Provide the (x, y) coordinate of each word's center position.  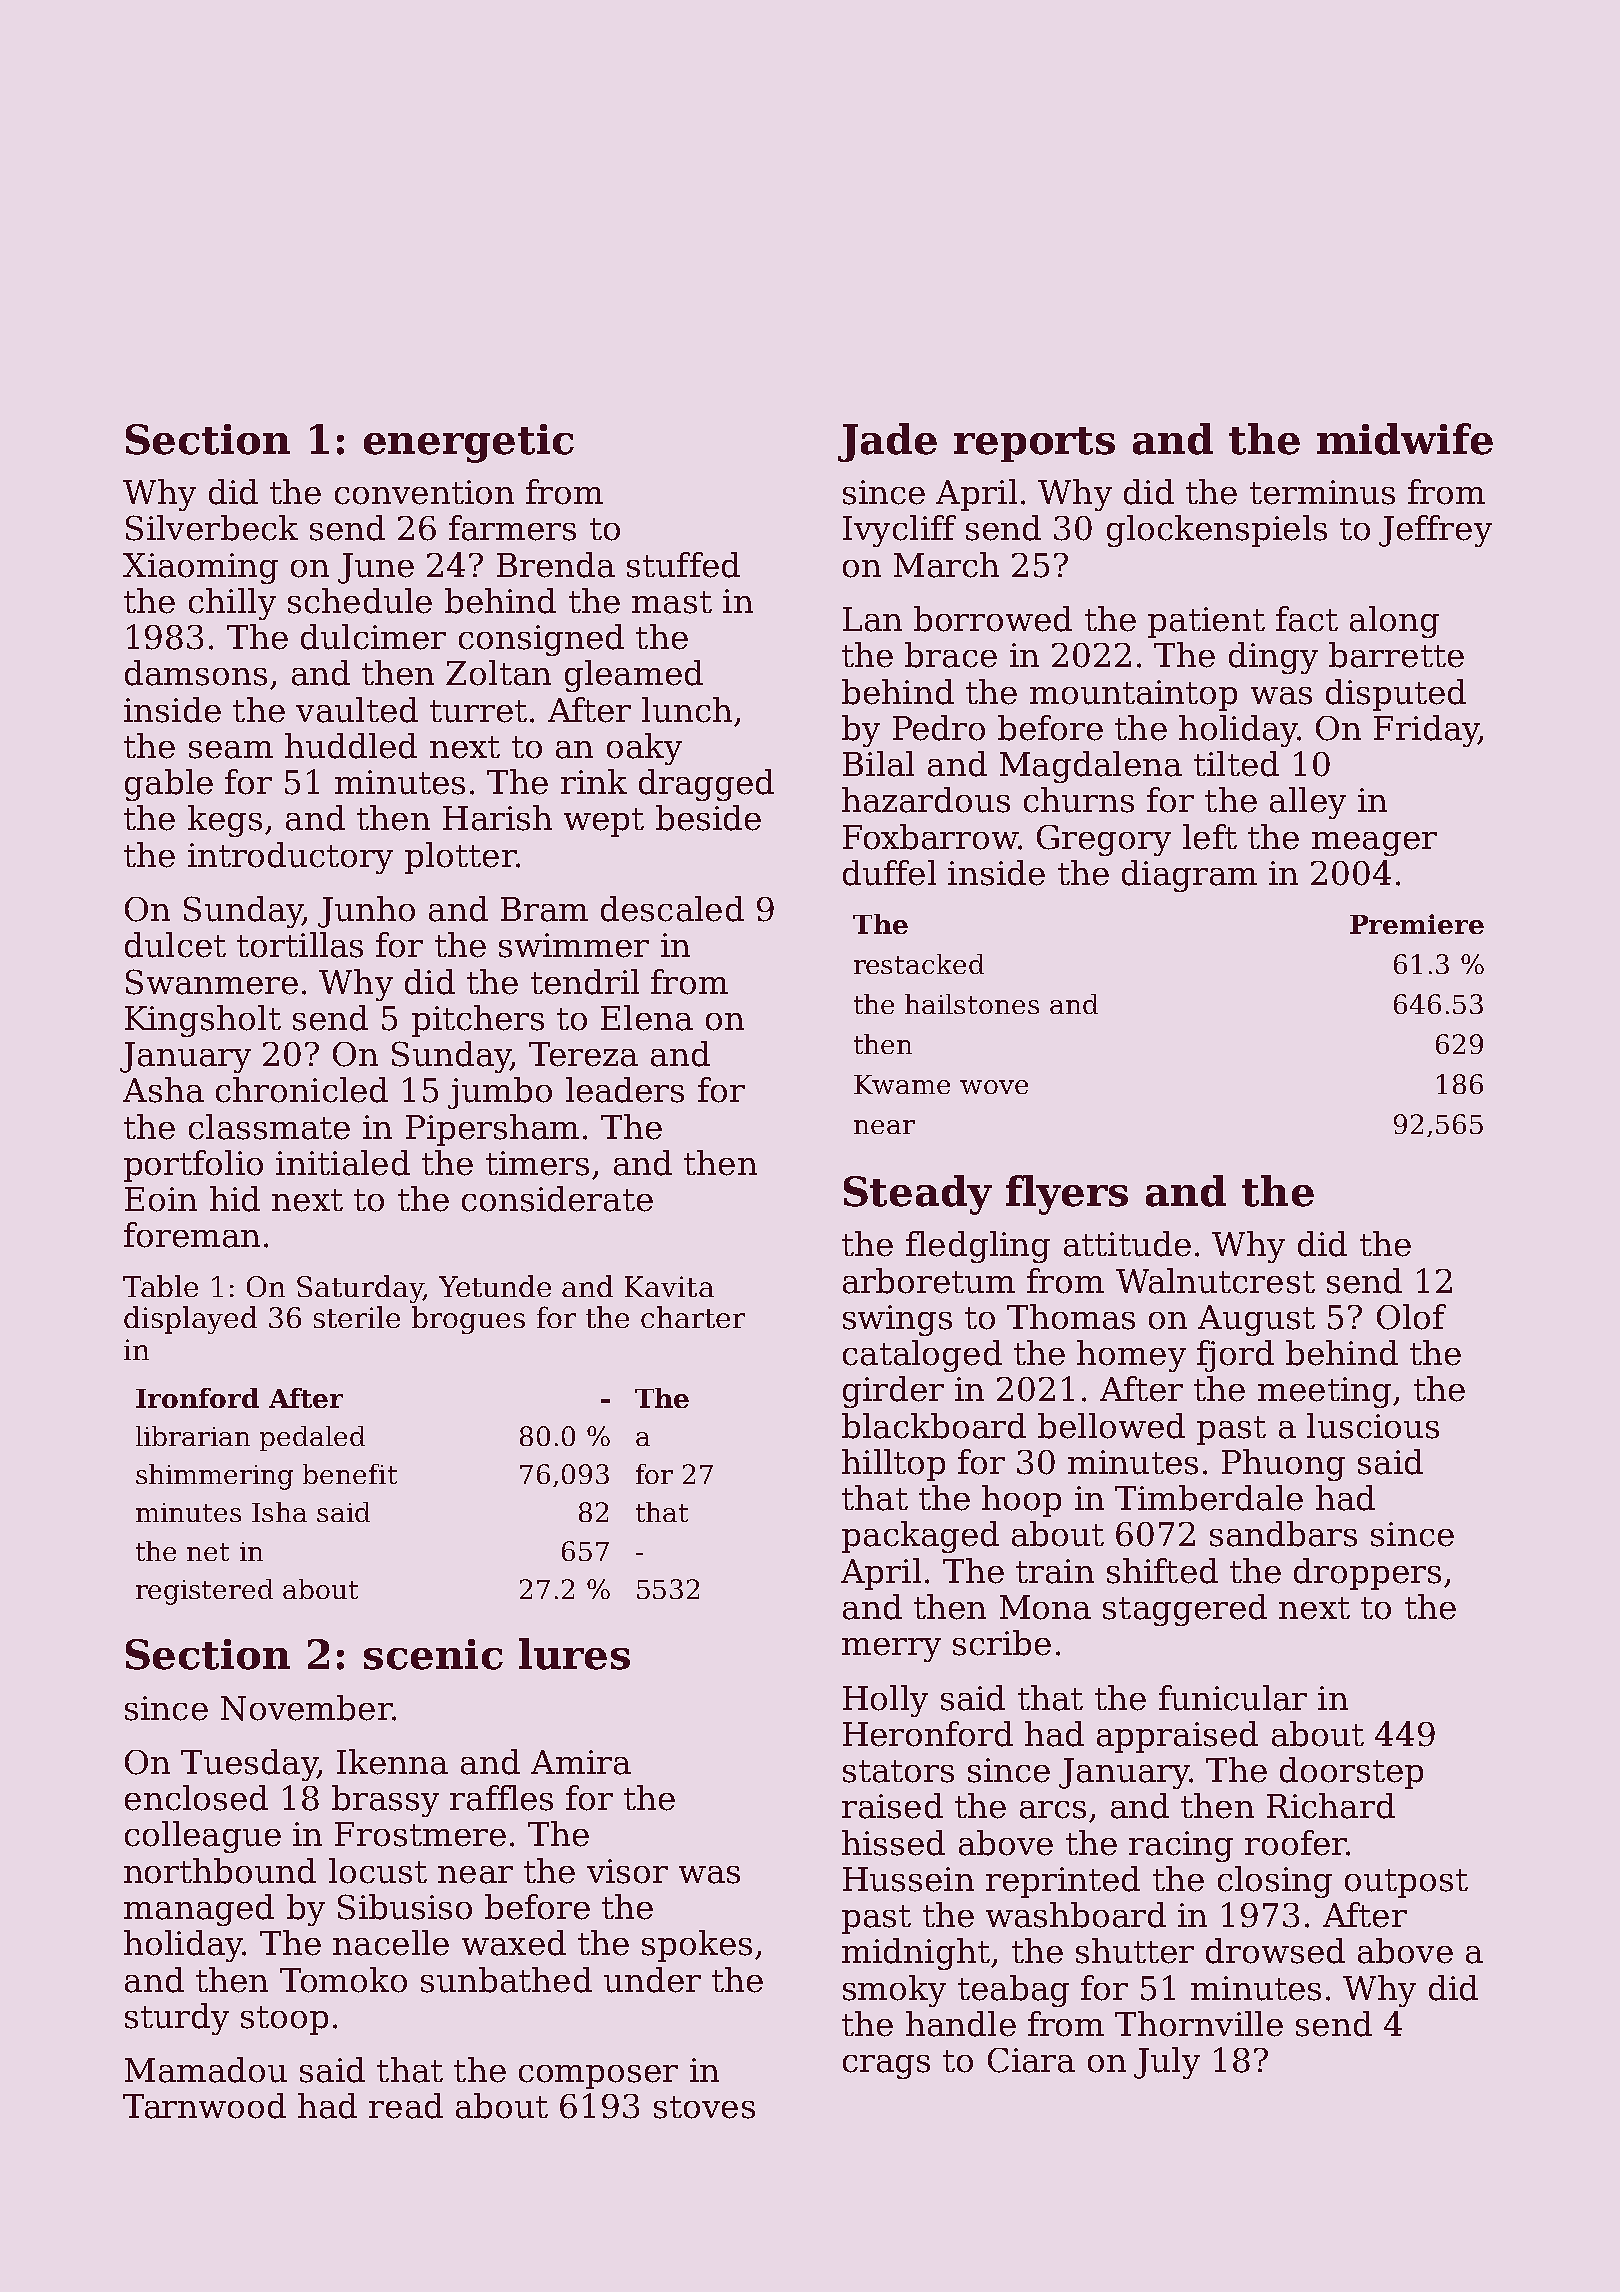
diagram (1189, 876)
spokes (697, 1946)
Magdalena (1091, 767)
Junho (366, 912)
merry (891, 1650)
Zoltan (498, 673)
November (306, 1708)
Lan (872, 619)
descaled (672, 909)
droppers (1367, 1574)
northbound (220, 1871)
